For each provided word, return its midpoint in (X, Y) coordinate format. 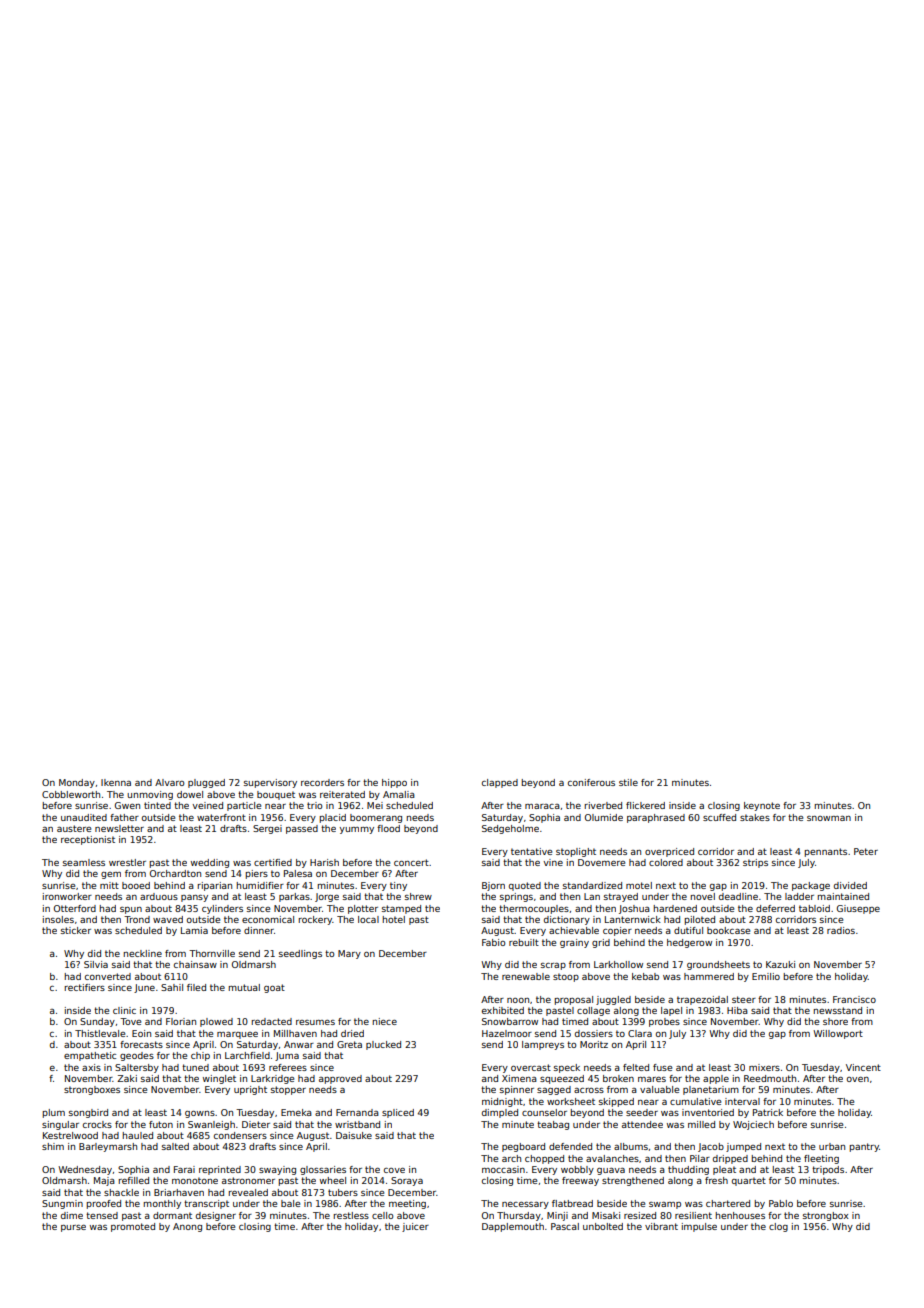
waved (168, 919)
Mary (349, 954)
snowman (829, 818)
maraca (542, 806)
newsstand (838, 1010)
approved (340, 1079)
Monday (77, 783)
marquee (237, 1035)
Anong (187, 1227)
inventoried (708, 1112)
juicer (415, 1227)
